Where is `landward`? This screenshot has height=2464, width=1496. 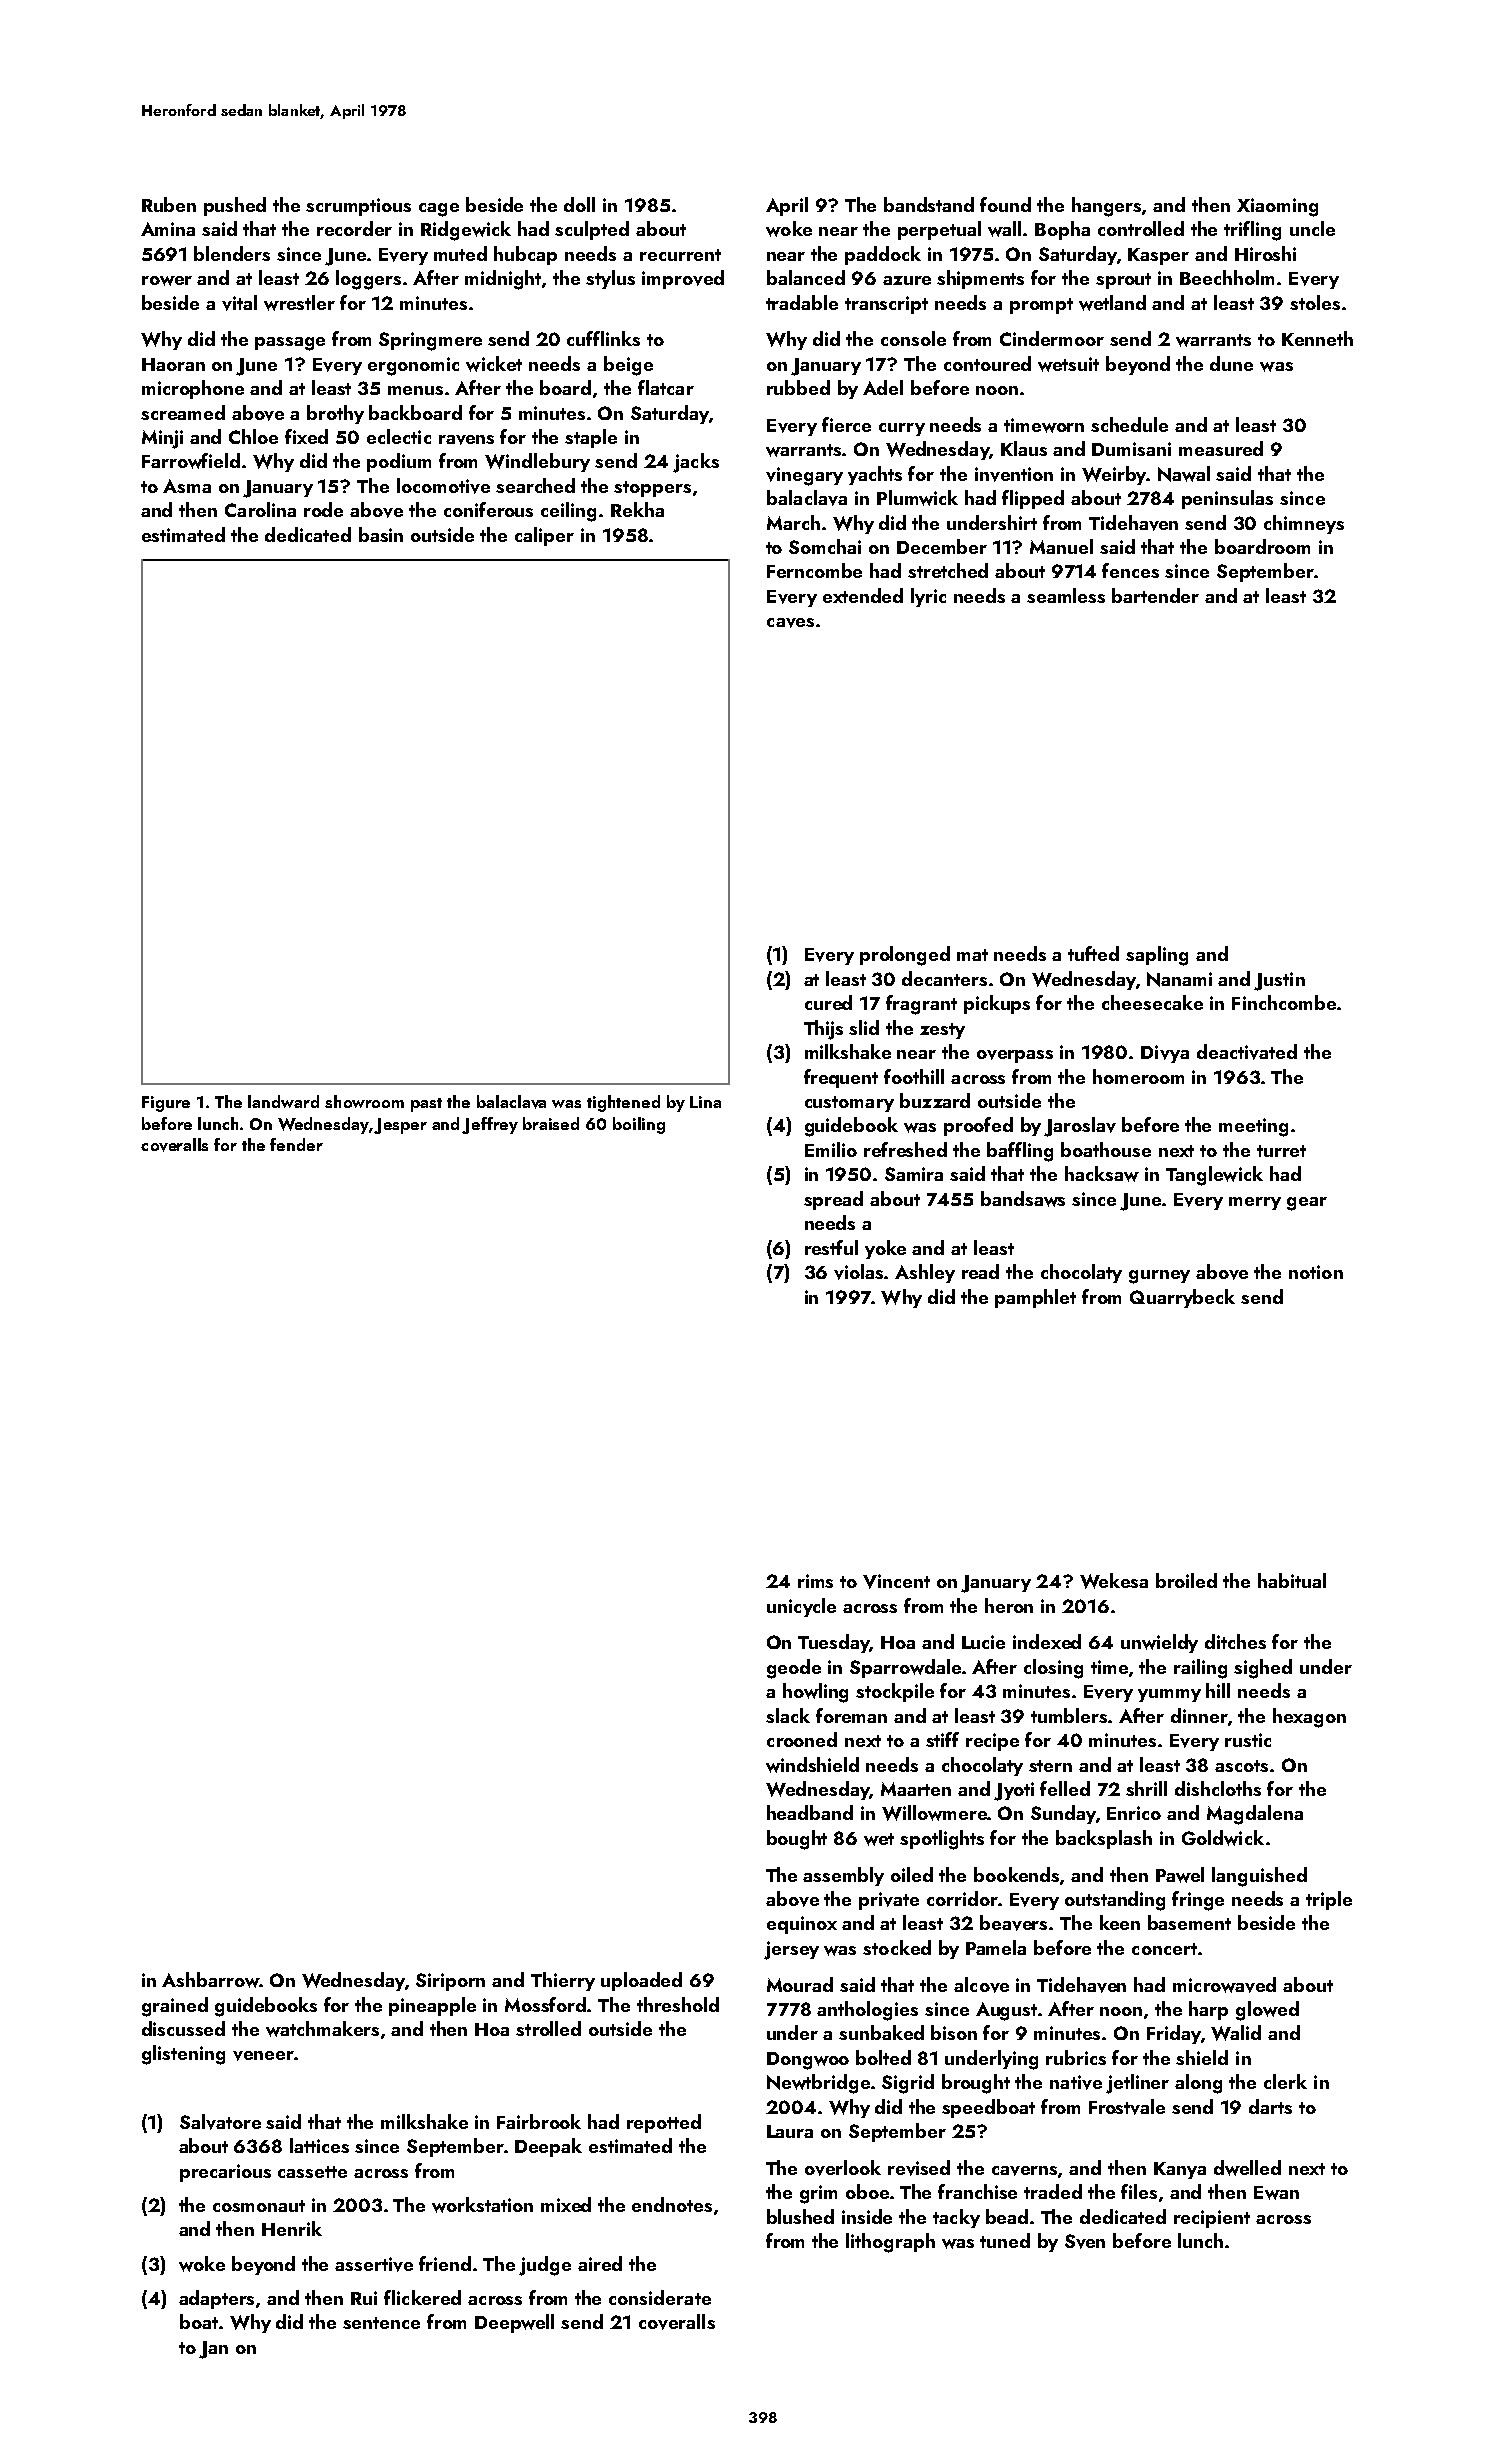 landward is located at coordinates (283, 1101).
